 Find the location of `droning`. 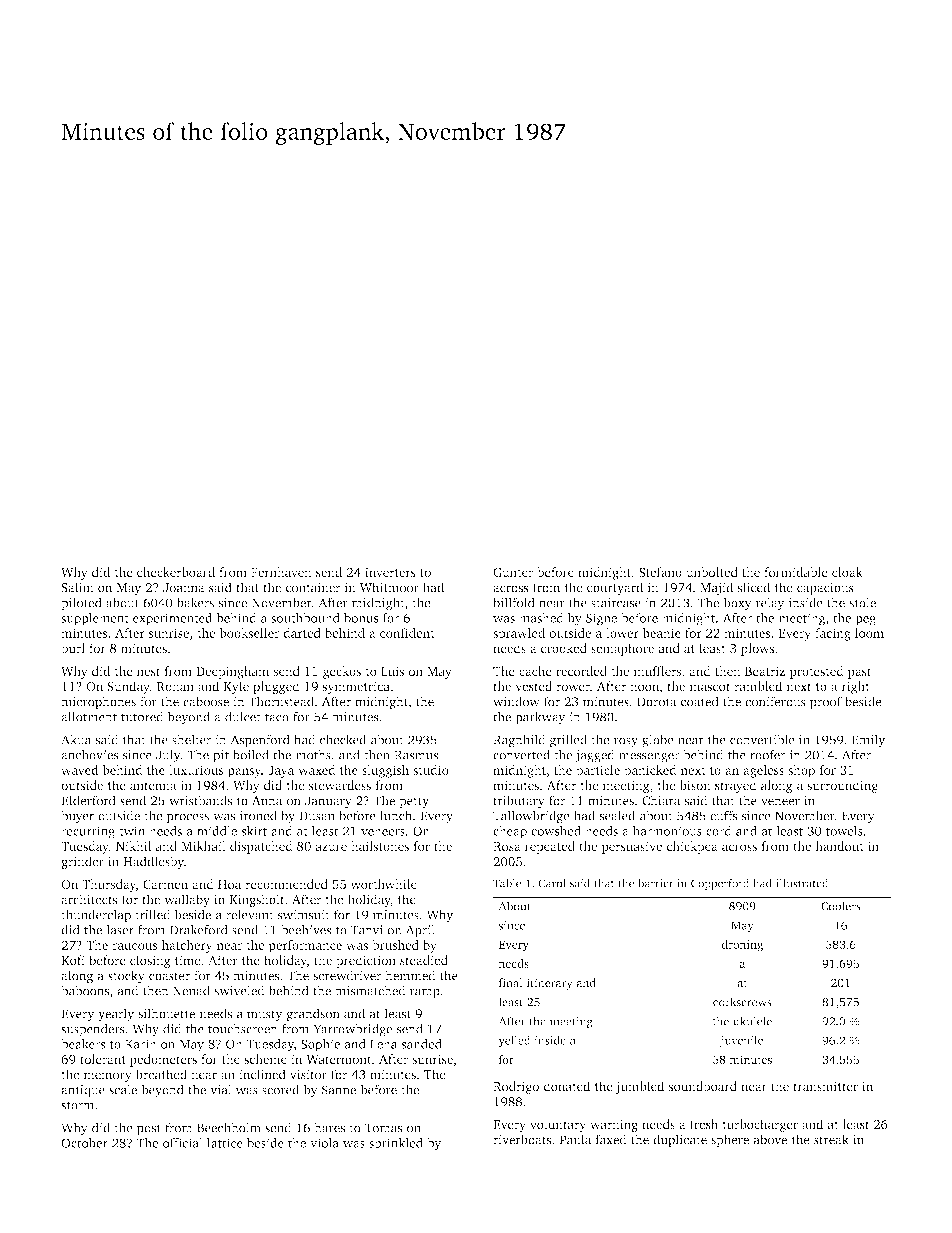

droning is located at coordinates (742, 946).
